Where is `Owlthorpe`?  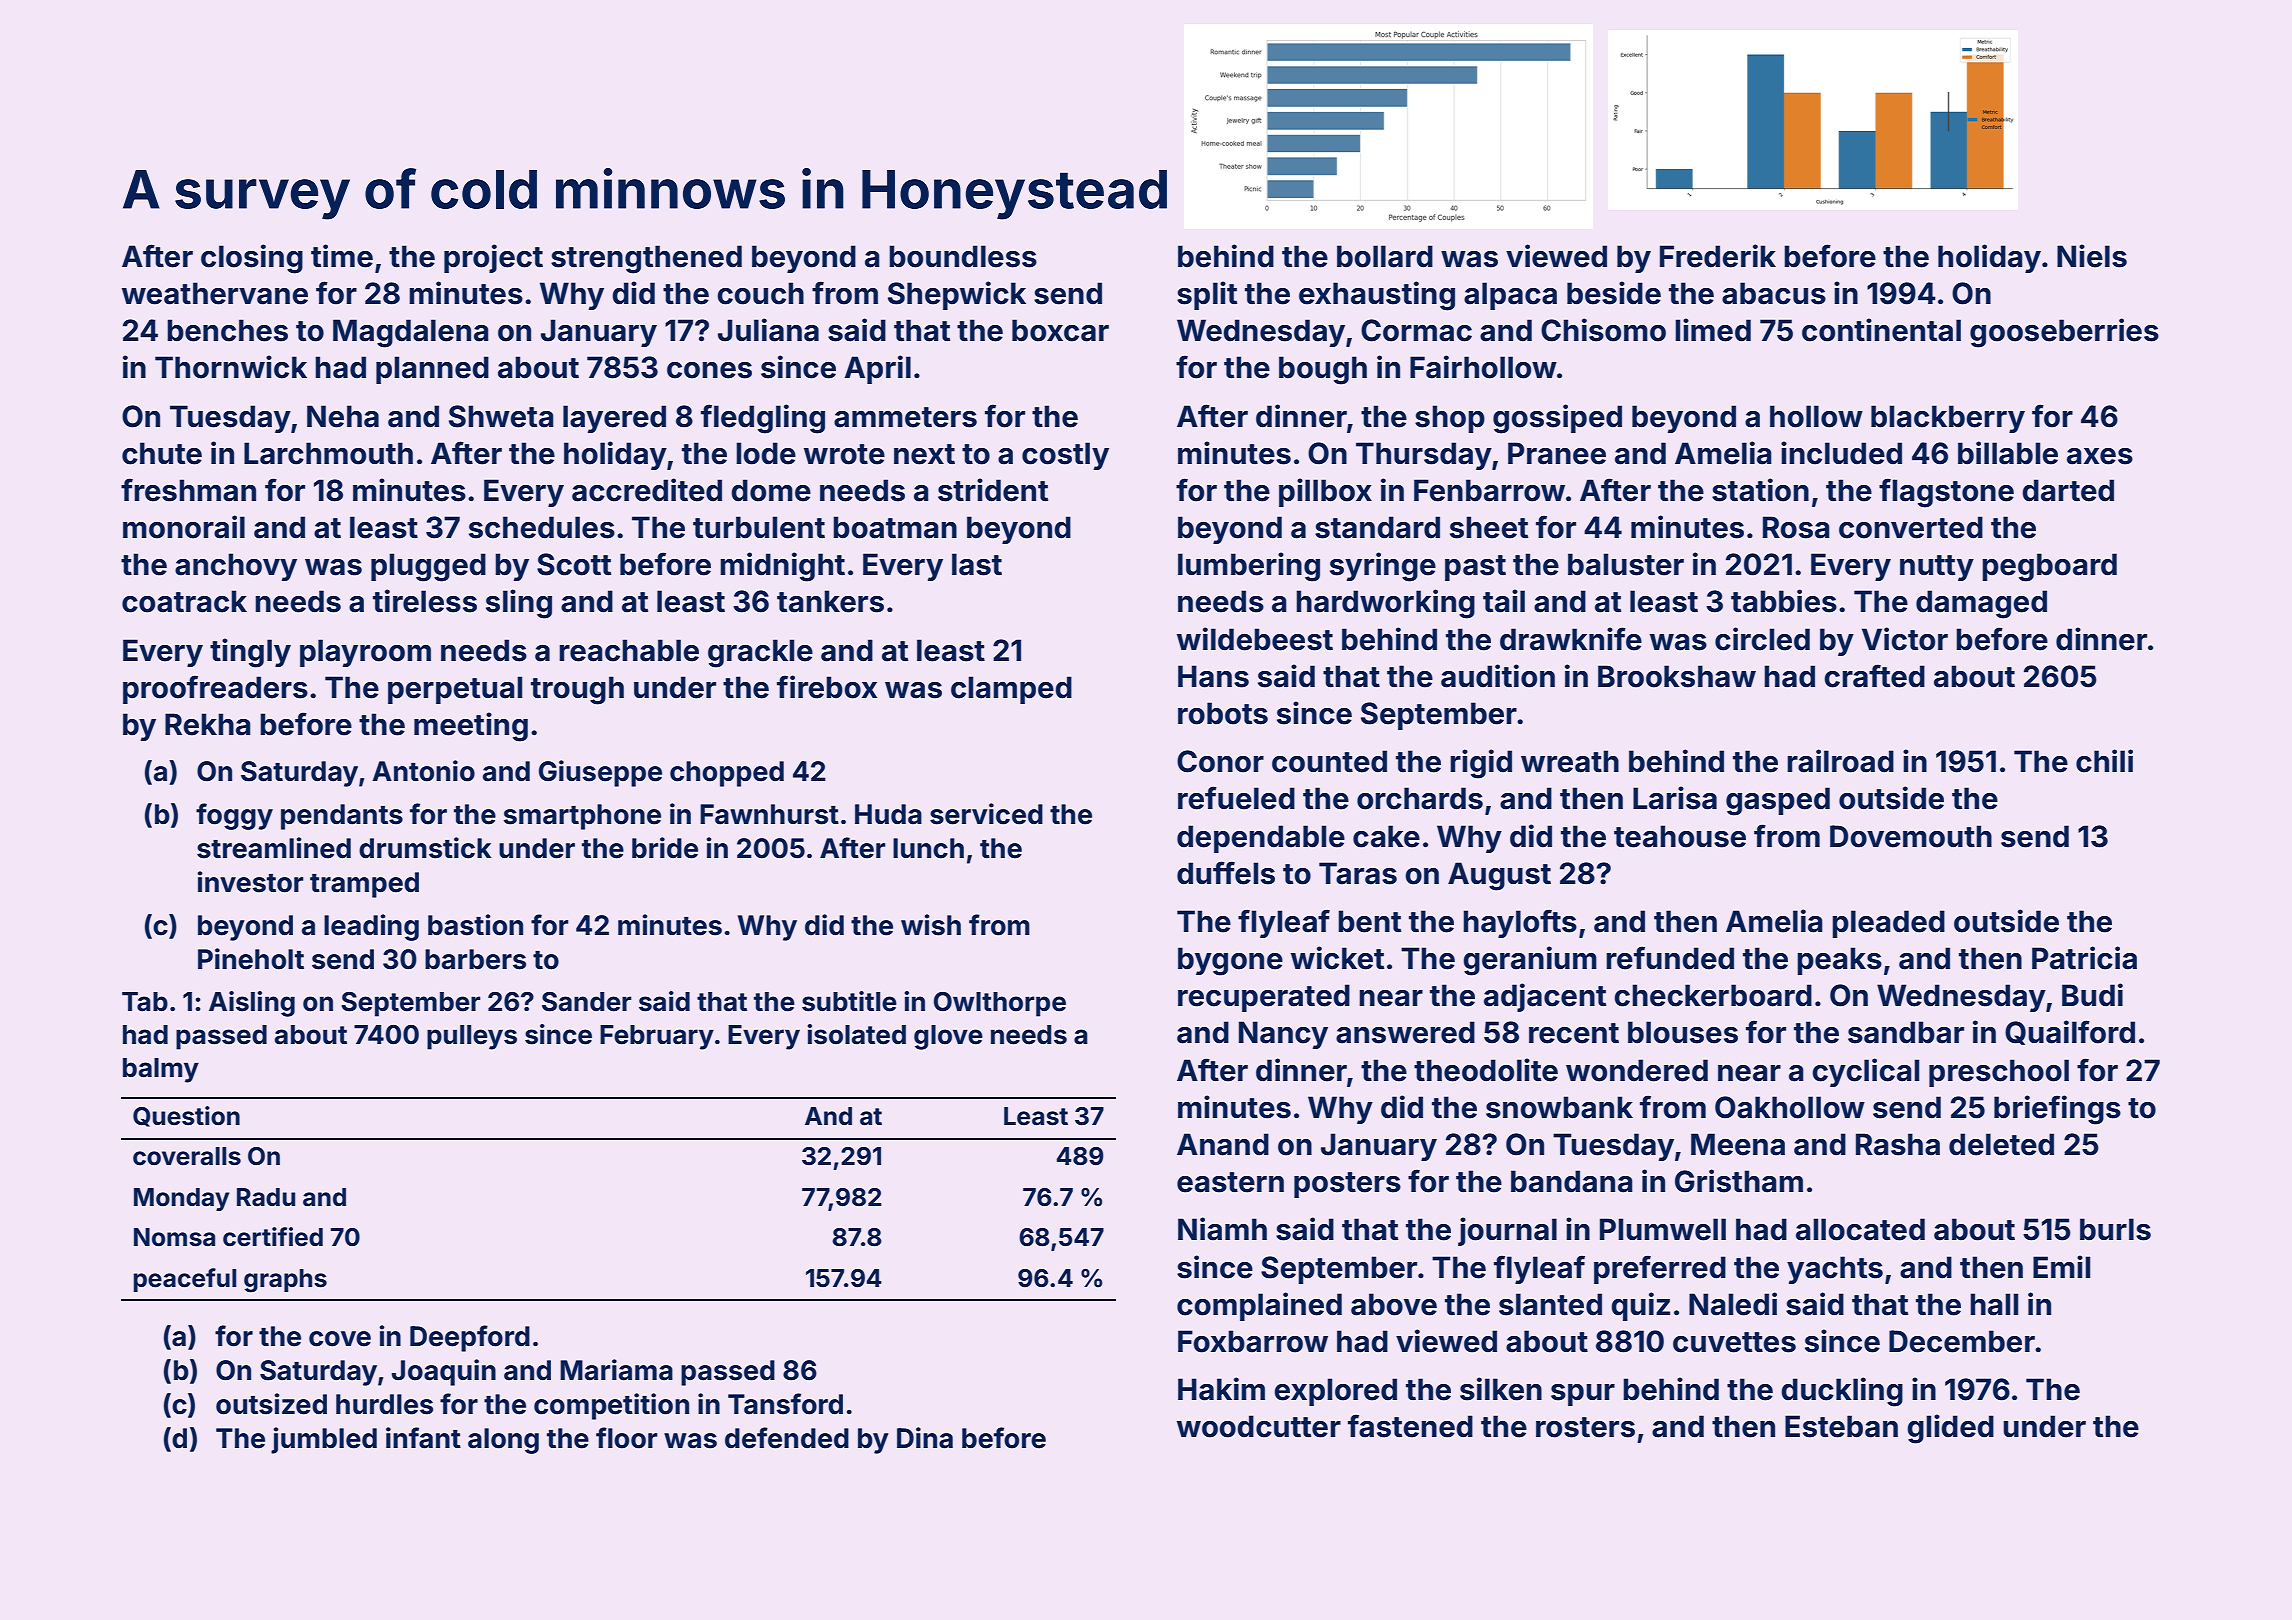
Owlthorpe is located at coordinates (1000, 1004).
